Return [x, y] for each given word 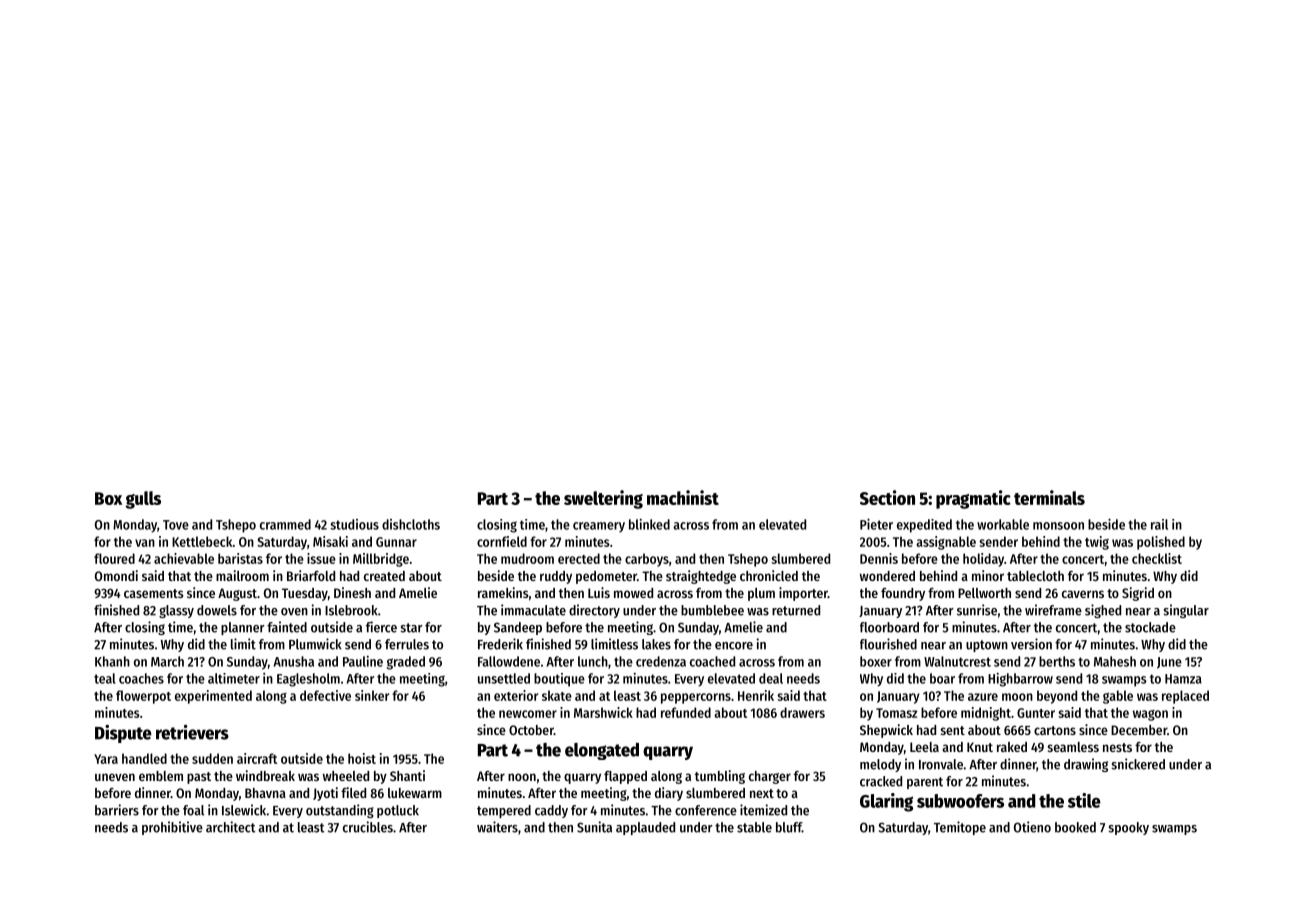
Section [887, 497]
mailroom [242, 575]
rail [1159, 524]
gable [1118, 697]
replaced [1185, 697]
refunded [686, 712]
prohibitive [172, 828]
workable [1003, 524]
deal [771, 678]
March [167, 661]
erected [579, 558]
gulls [143, 500]
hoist [362, 758]
